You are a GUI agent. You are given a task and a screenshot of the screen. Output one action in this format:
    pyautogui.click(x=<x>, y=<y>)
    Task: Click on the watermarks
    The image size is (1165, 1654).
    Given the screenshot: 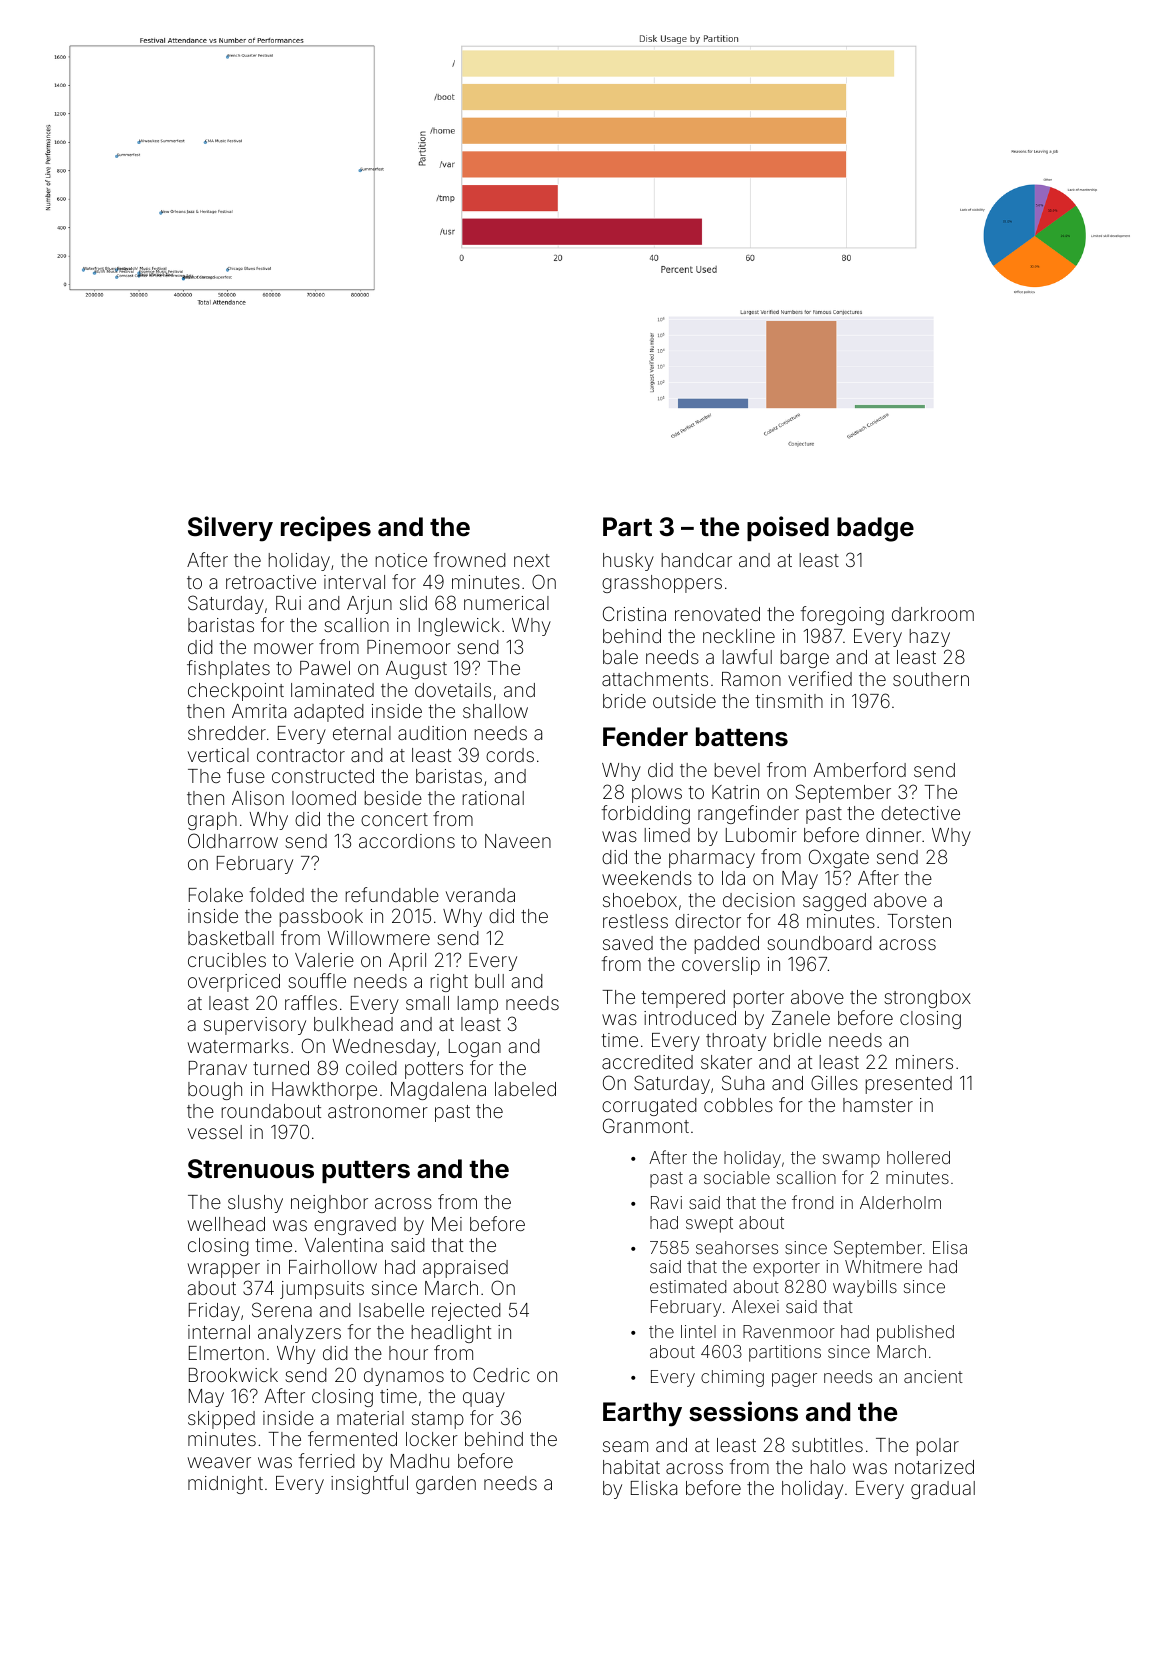 What is the action you would take?
    pyautogui.click(x=238, y=1046)
